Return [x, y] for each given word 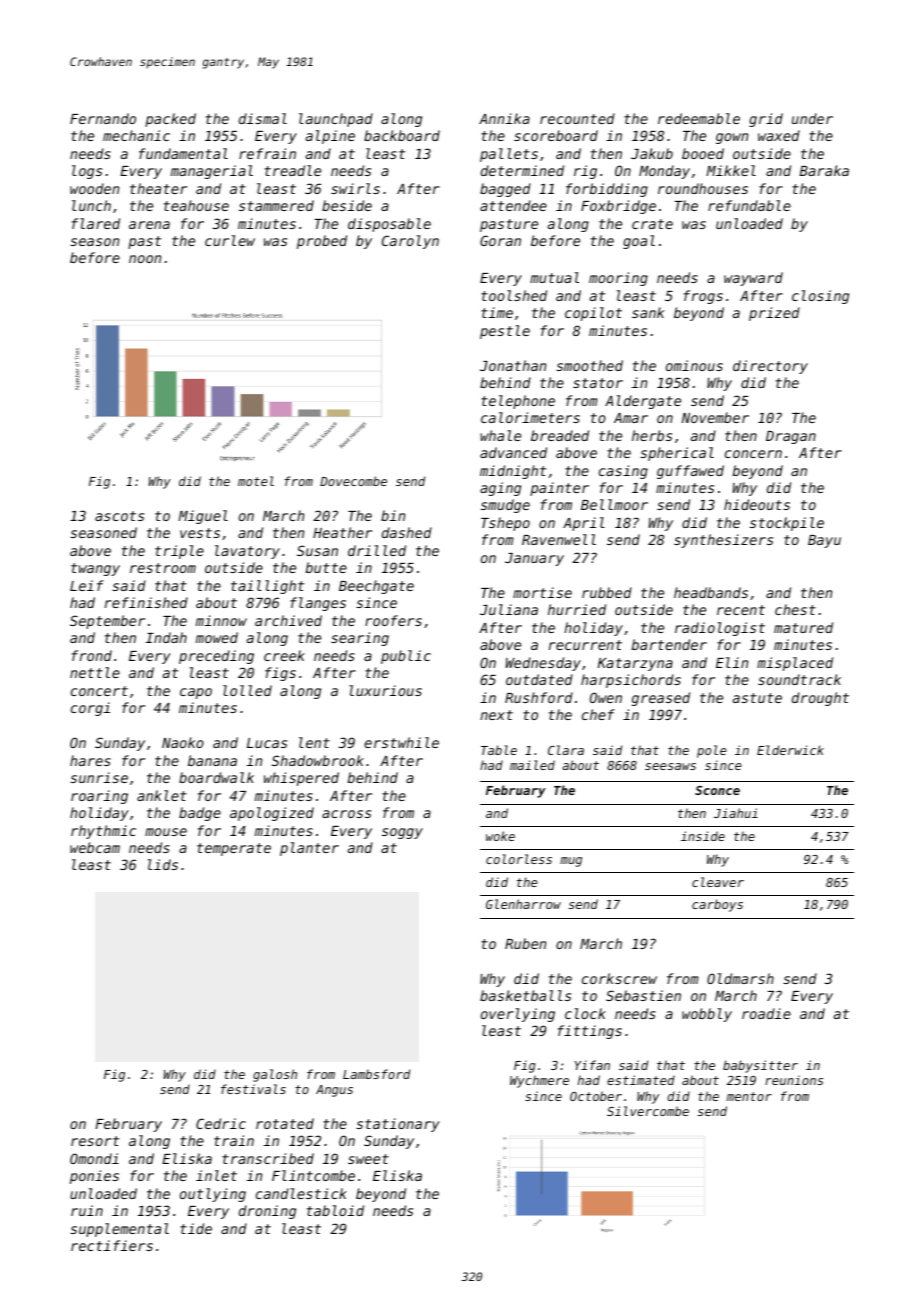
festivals [253, 1089]
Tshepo [505, 524]
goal [639, 242]
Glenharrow [523, 904]
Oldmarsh [740, 978]
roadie [766, 1013]
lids [163, 864]
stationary [398, 1125]
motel [256, 481]
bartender [669, 644]
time [497, 312]
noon [145, 259]
